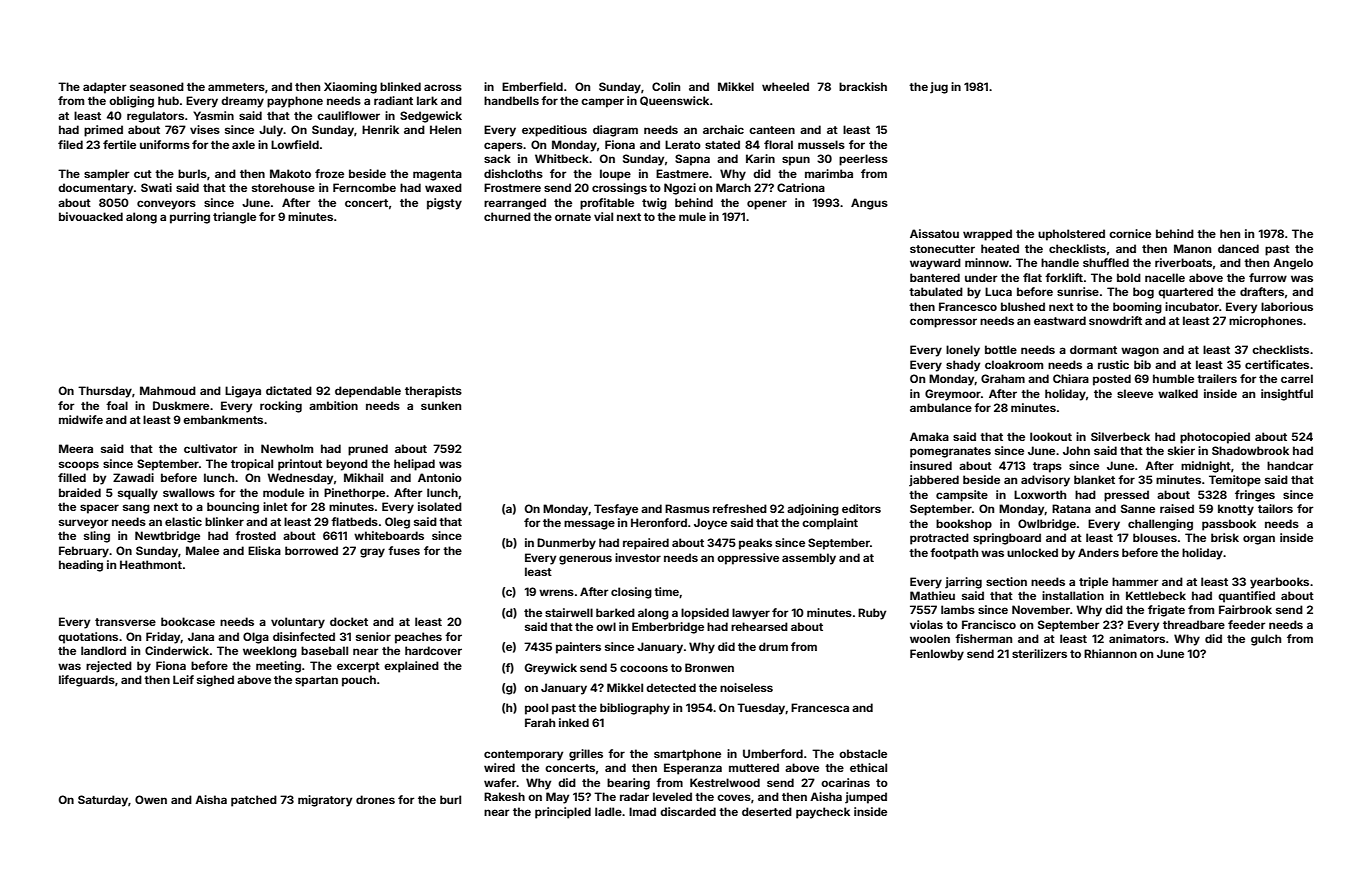 This page has width=1372, height=887. I want to click on deserted, so click(767, 811).
